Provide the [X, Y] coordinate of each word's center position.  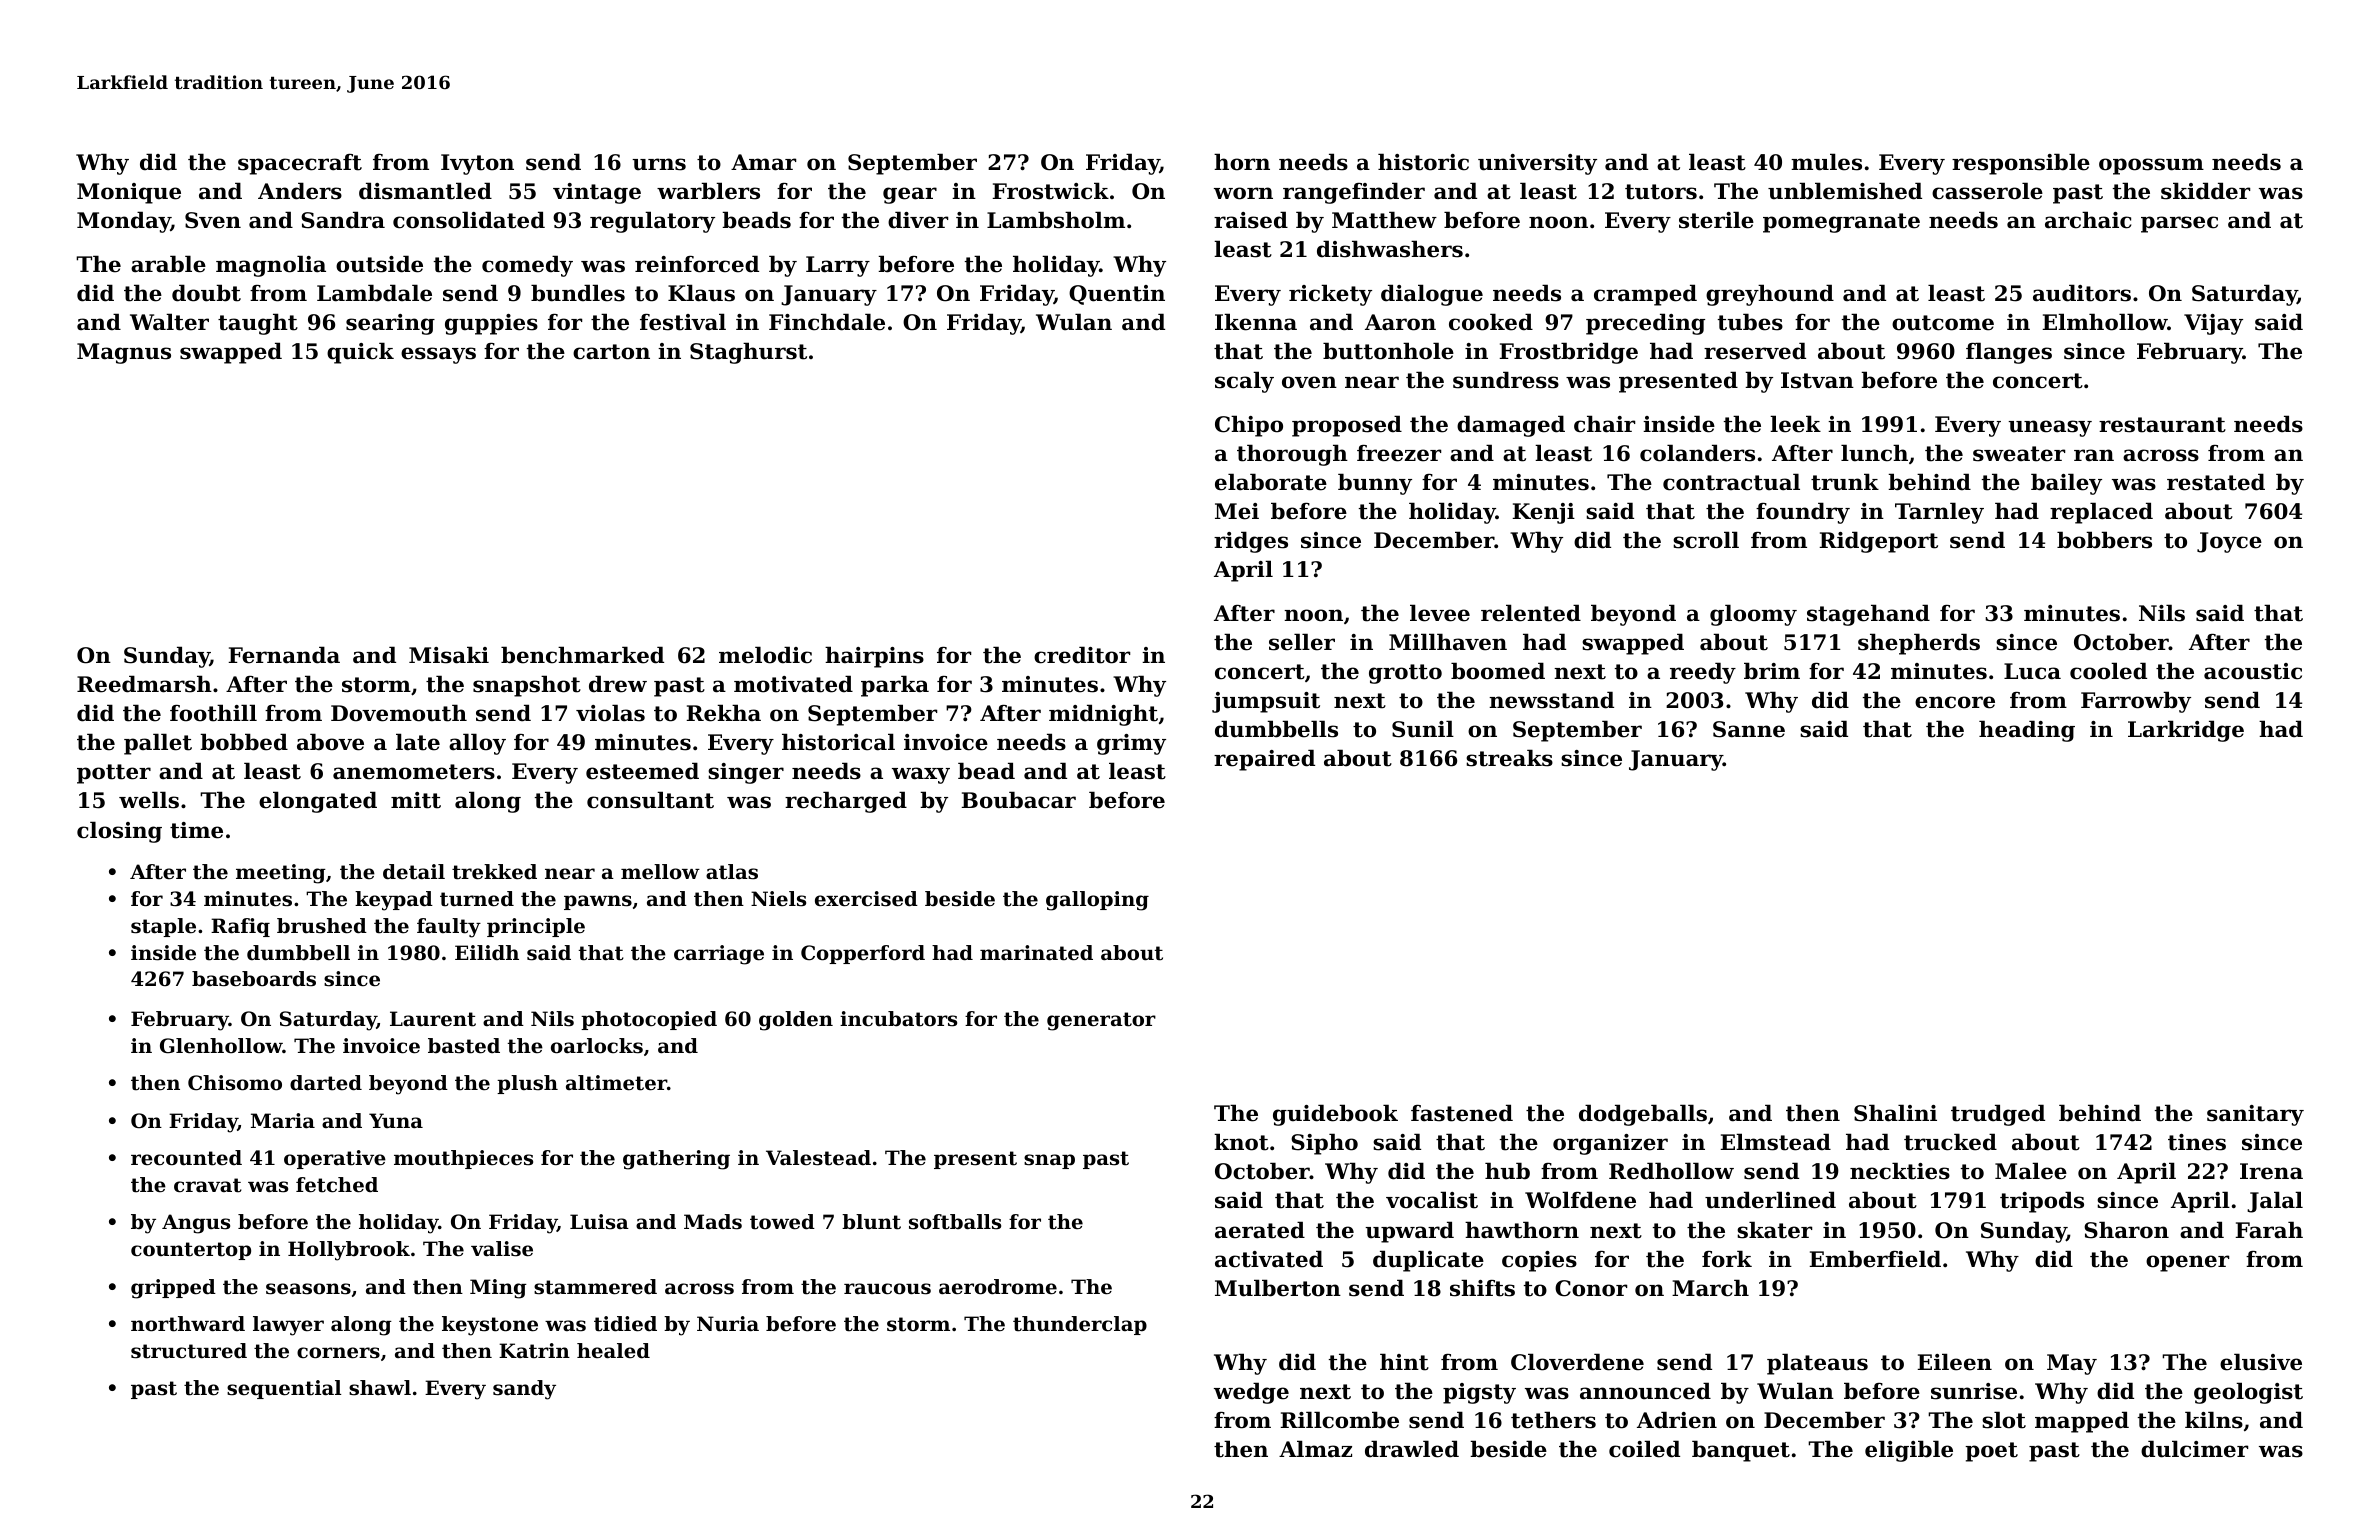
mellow [660, 872]
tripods [2042, 1202]
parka [895, 686]
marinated [1036, 953]
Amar [763, 162]
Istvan [1817, 380]
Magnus [124, 353]
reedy [1703, 673]
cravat [208, 1185]
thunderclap [1080, 1325]
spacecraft [300, 164]
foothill [213, 713]
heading [2027, 731]
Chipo [1249, 426]
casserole [1987, 191]
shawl [380, 1388]
